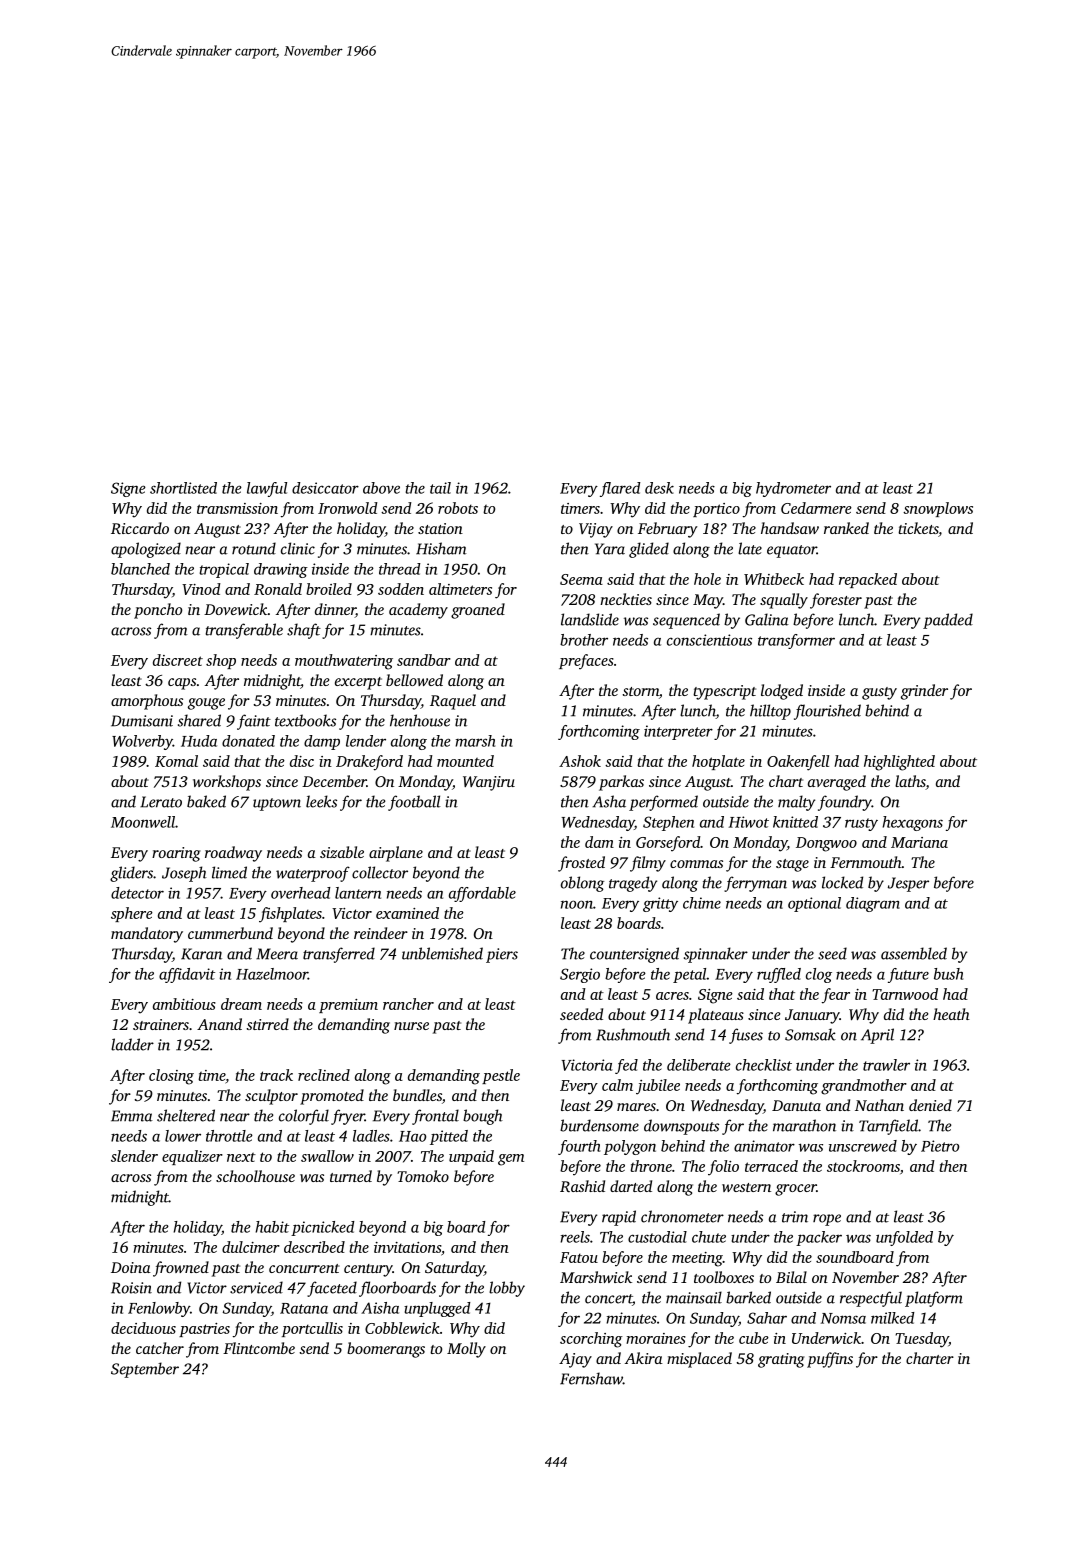 The height and width of the screenshot is (1546, 1089). I want to click on lawful, so click(267, 489).
